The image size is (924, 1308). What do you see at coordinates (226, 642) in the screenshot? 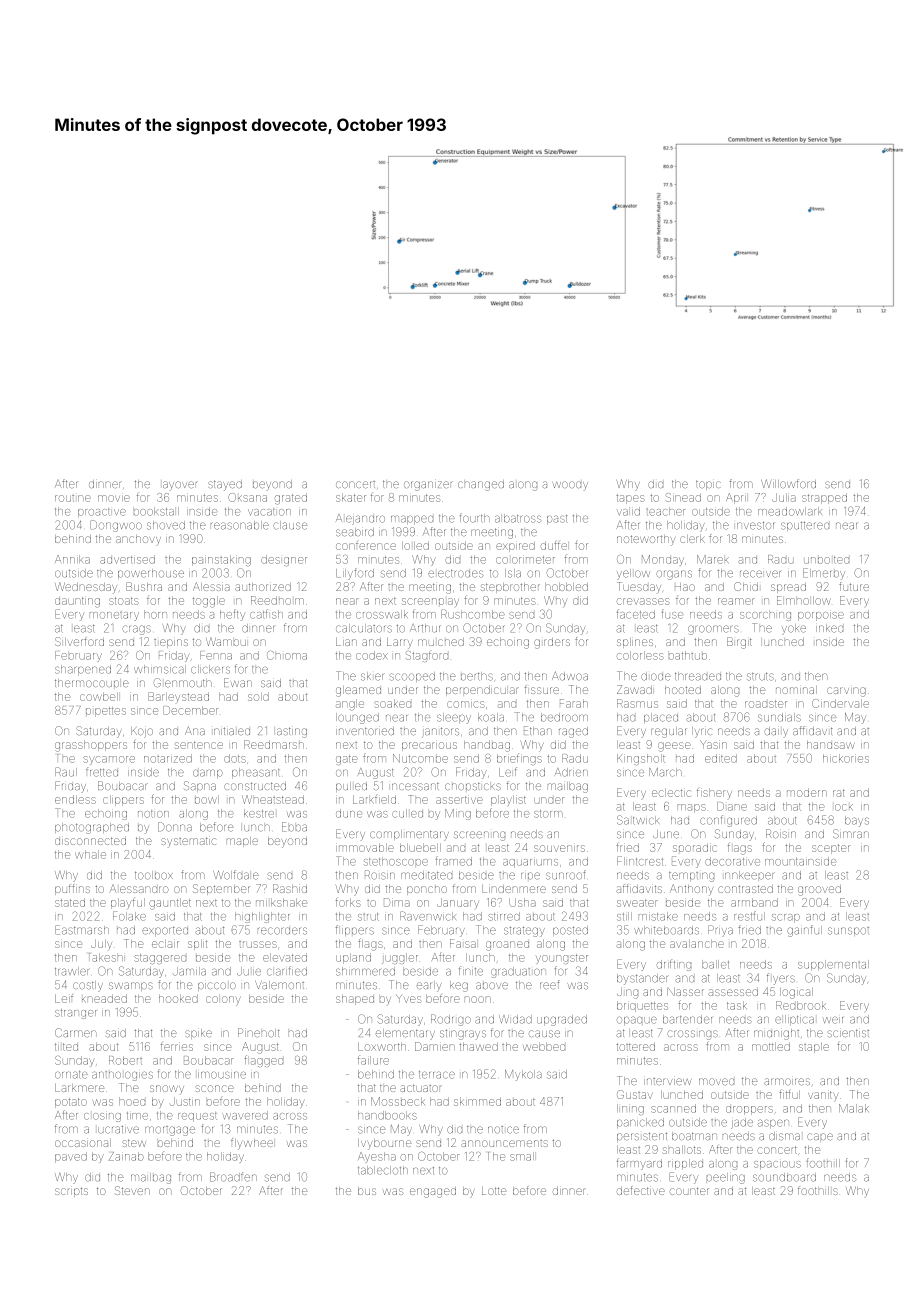
I see `Wambui` at bounding box center [226, 642].
